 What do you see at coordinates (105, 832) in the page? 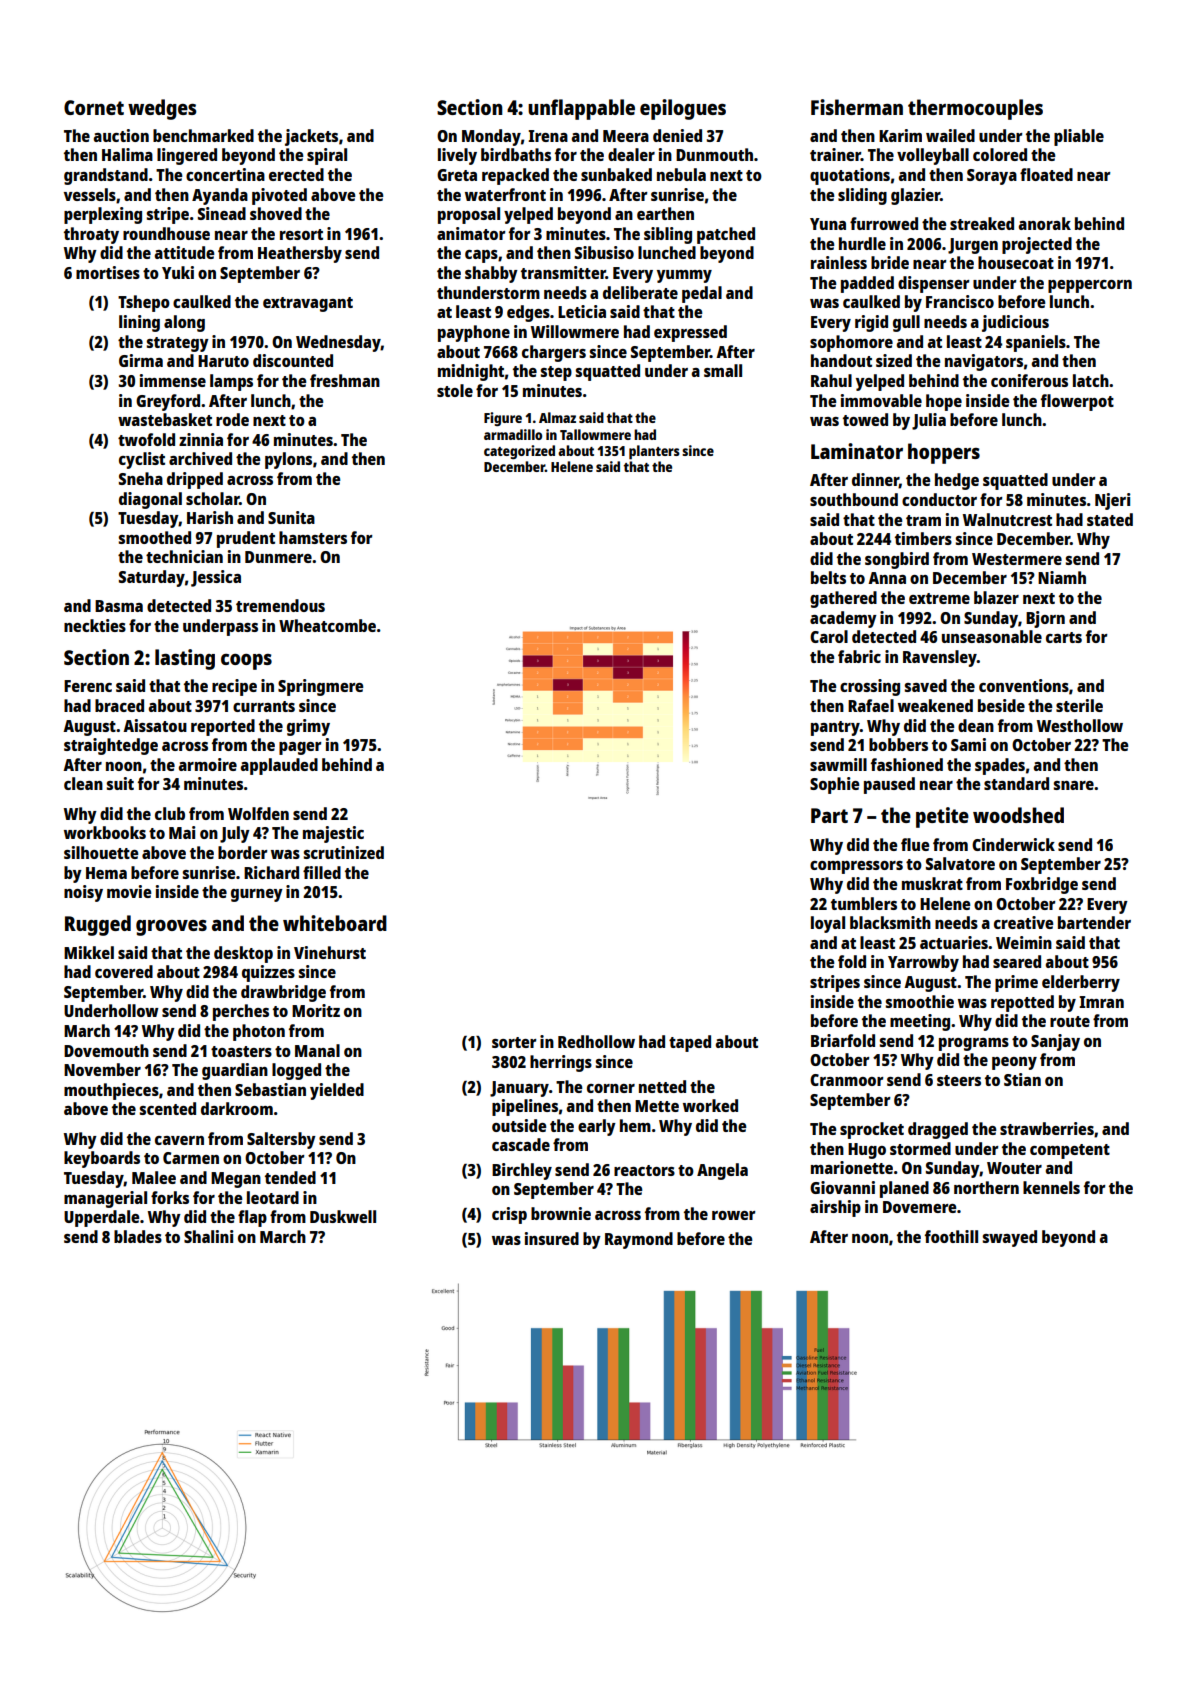
I see `workbooks` at bounding box center [105, 832].
